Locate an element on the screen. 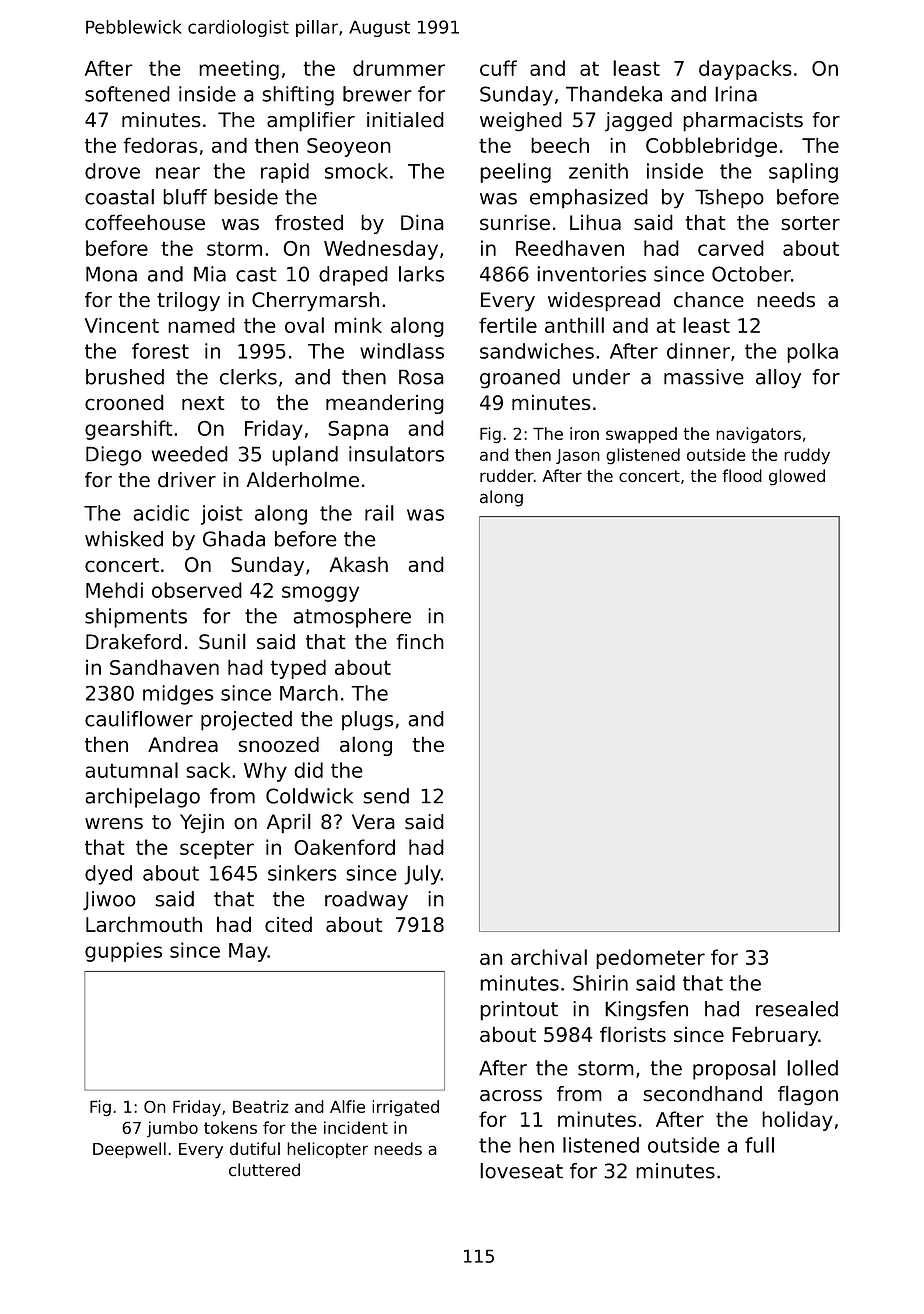 The height and width of the screenshot is (1314, 924). loveseat is located at coordinates (521, 1171).
